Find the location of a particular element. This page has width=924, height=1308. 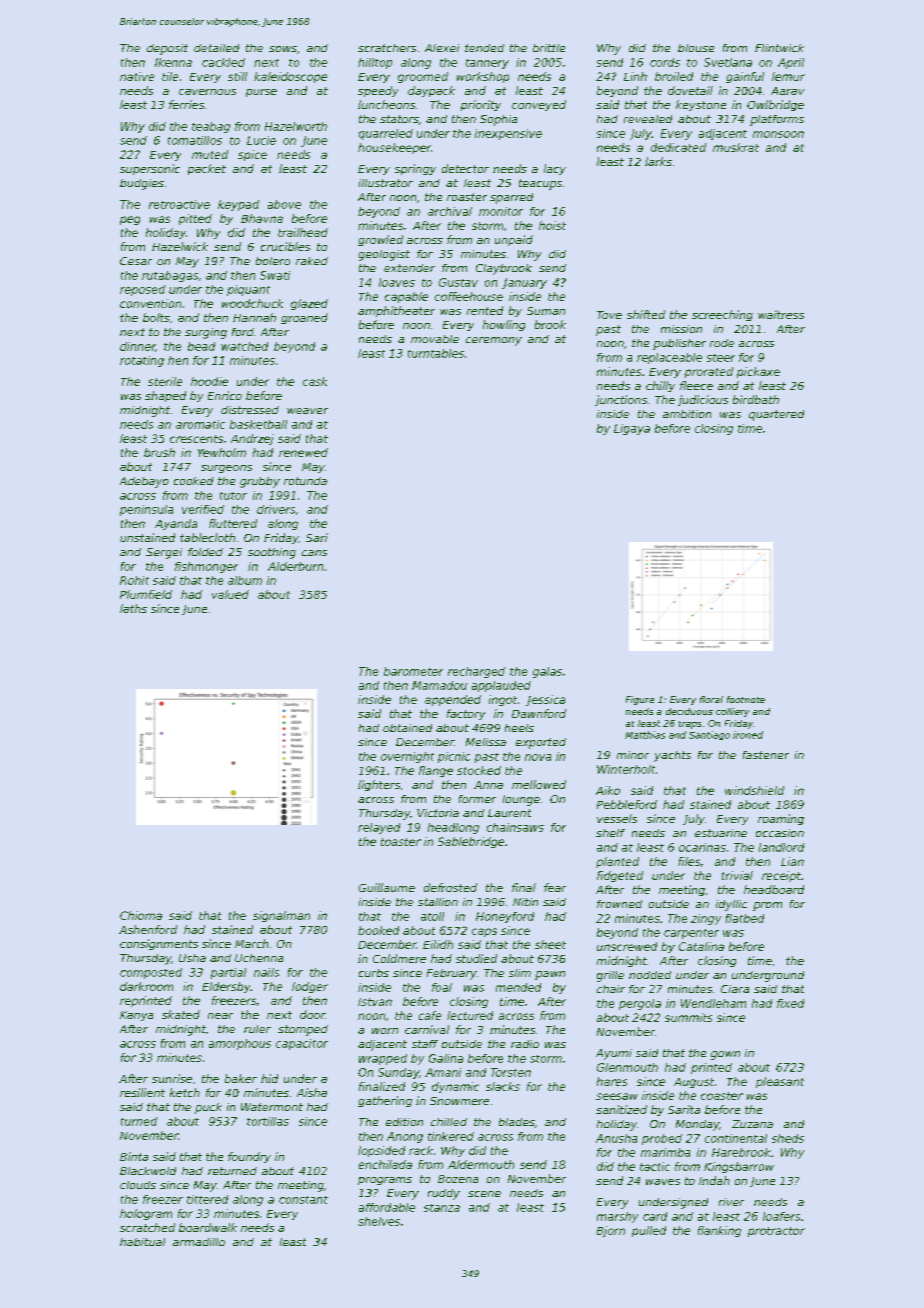

sows is located at coordinates (283, 49).
